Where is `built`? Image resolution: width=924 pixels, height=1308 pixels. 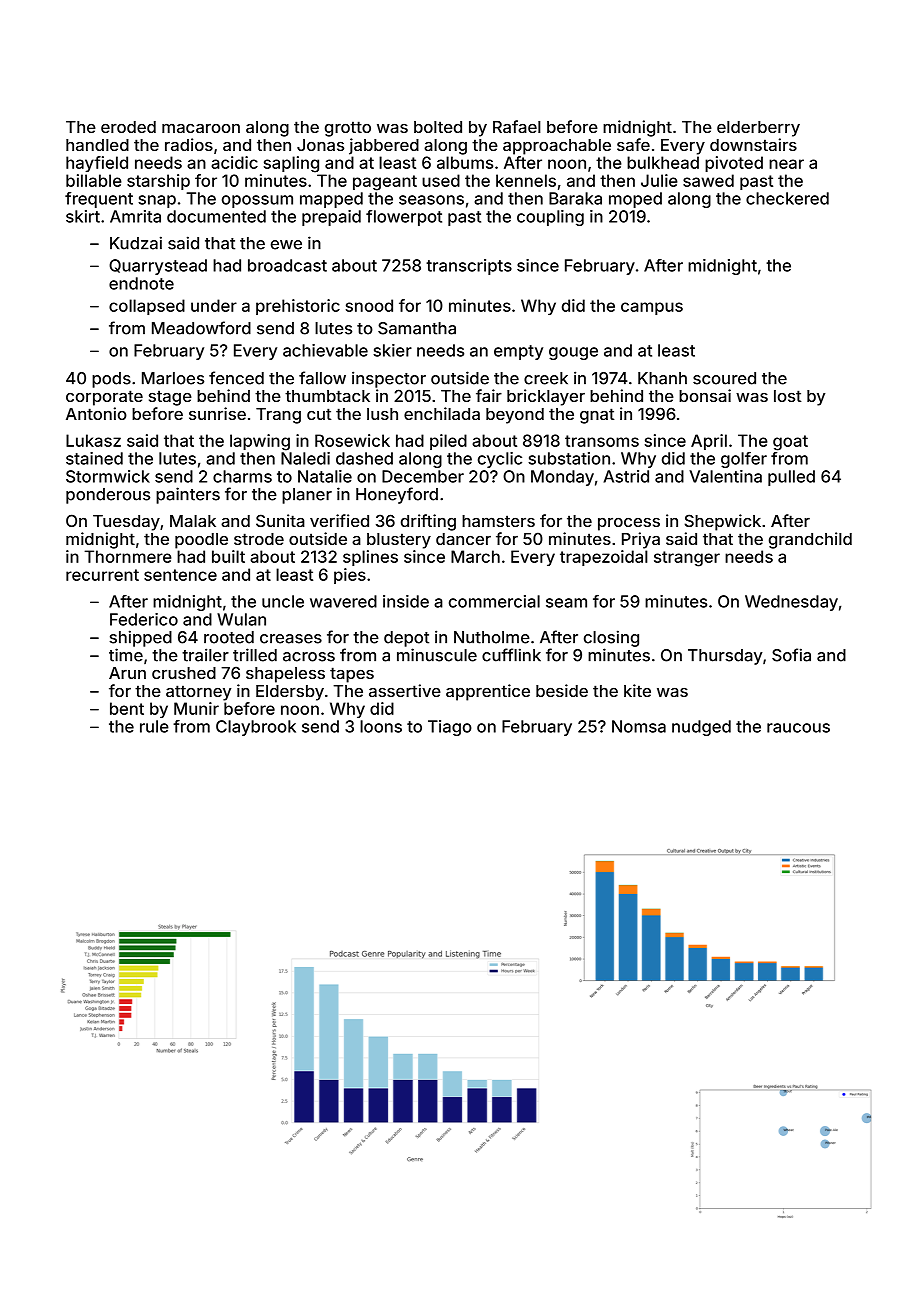
built is located at coordinates (228, 556).
